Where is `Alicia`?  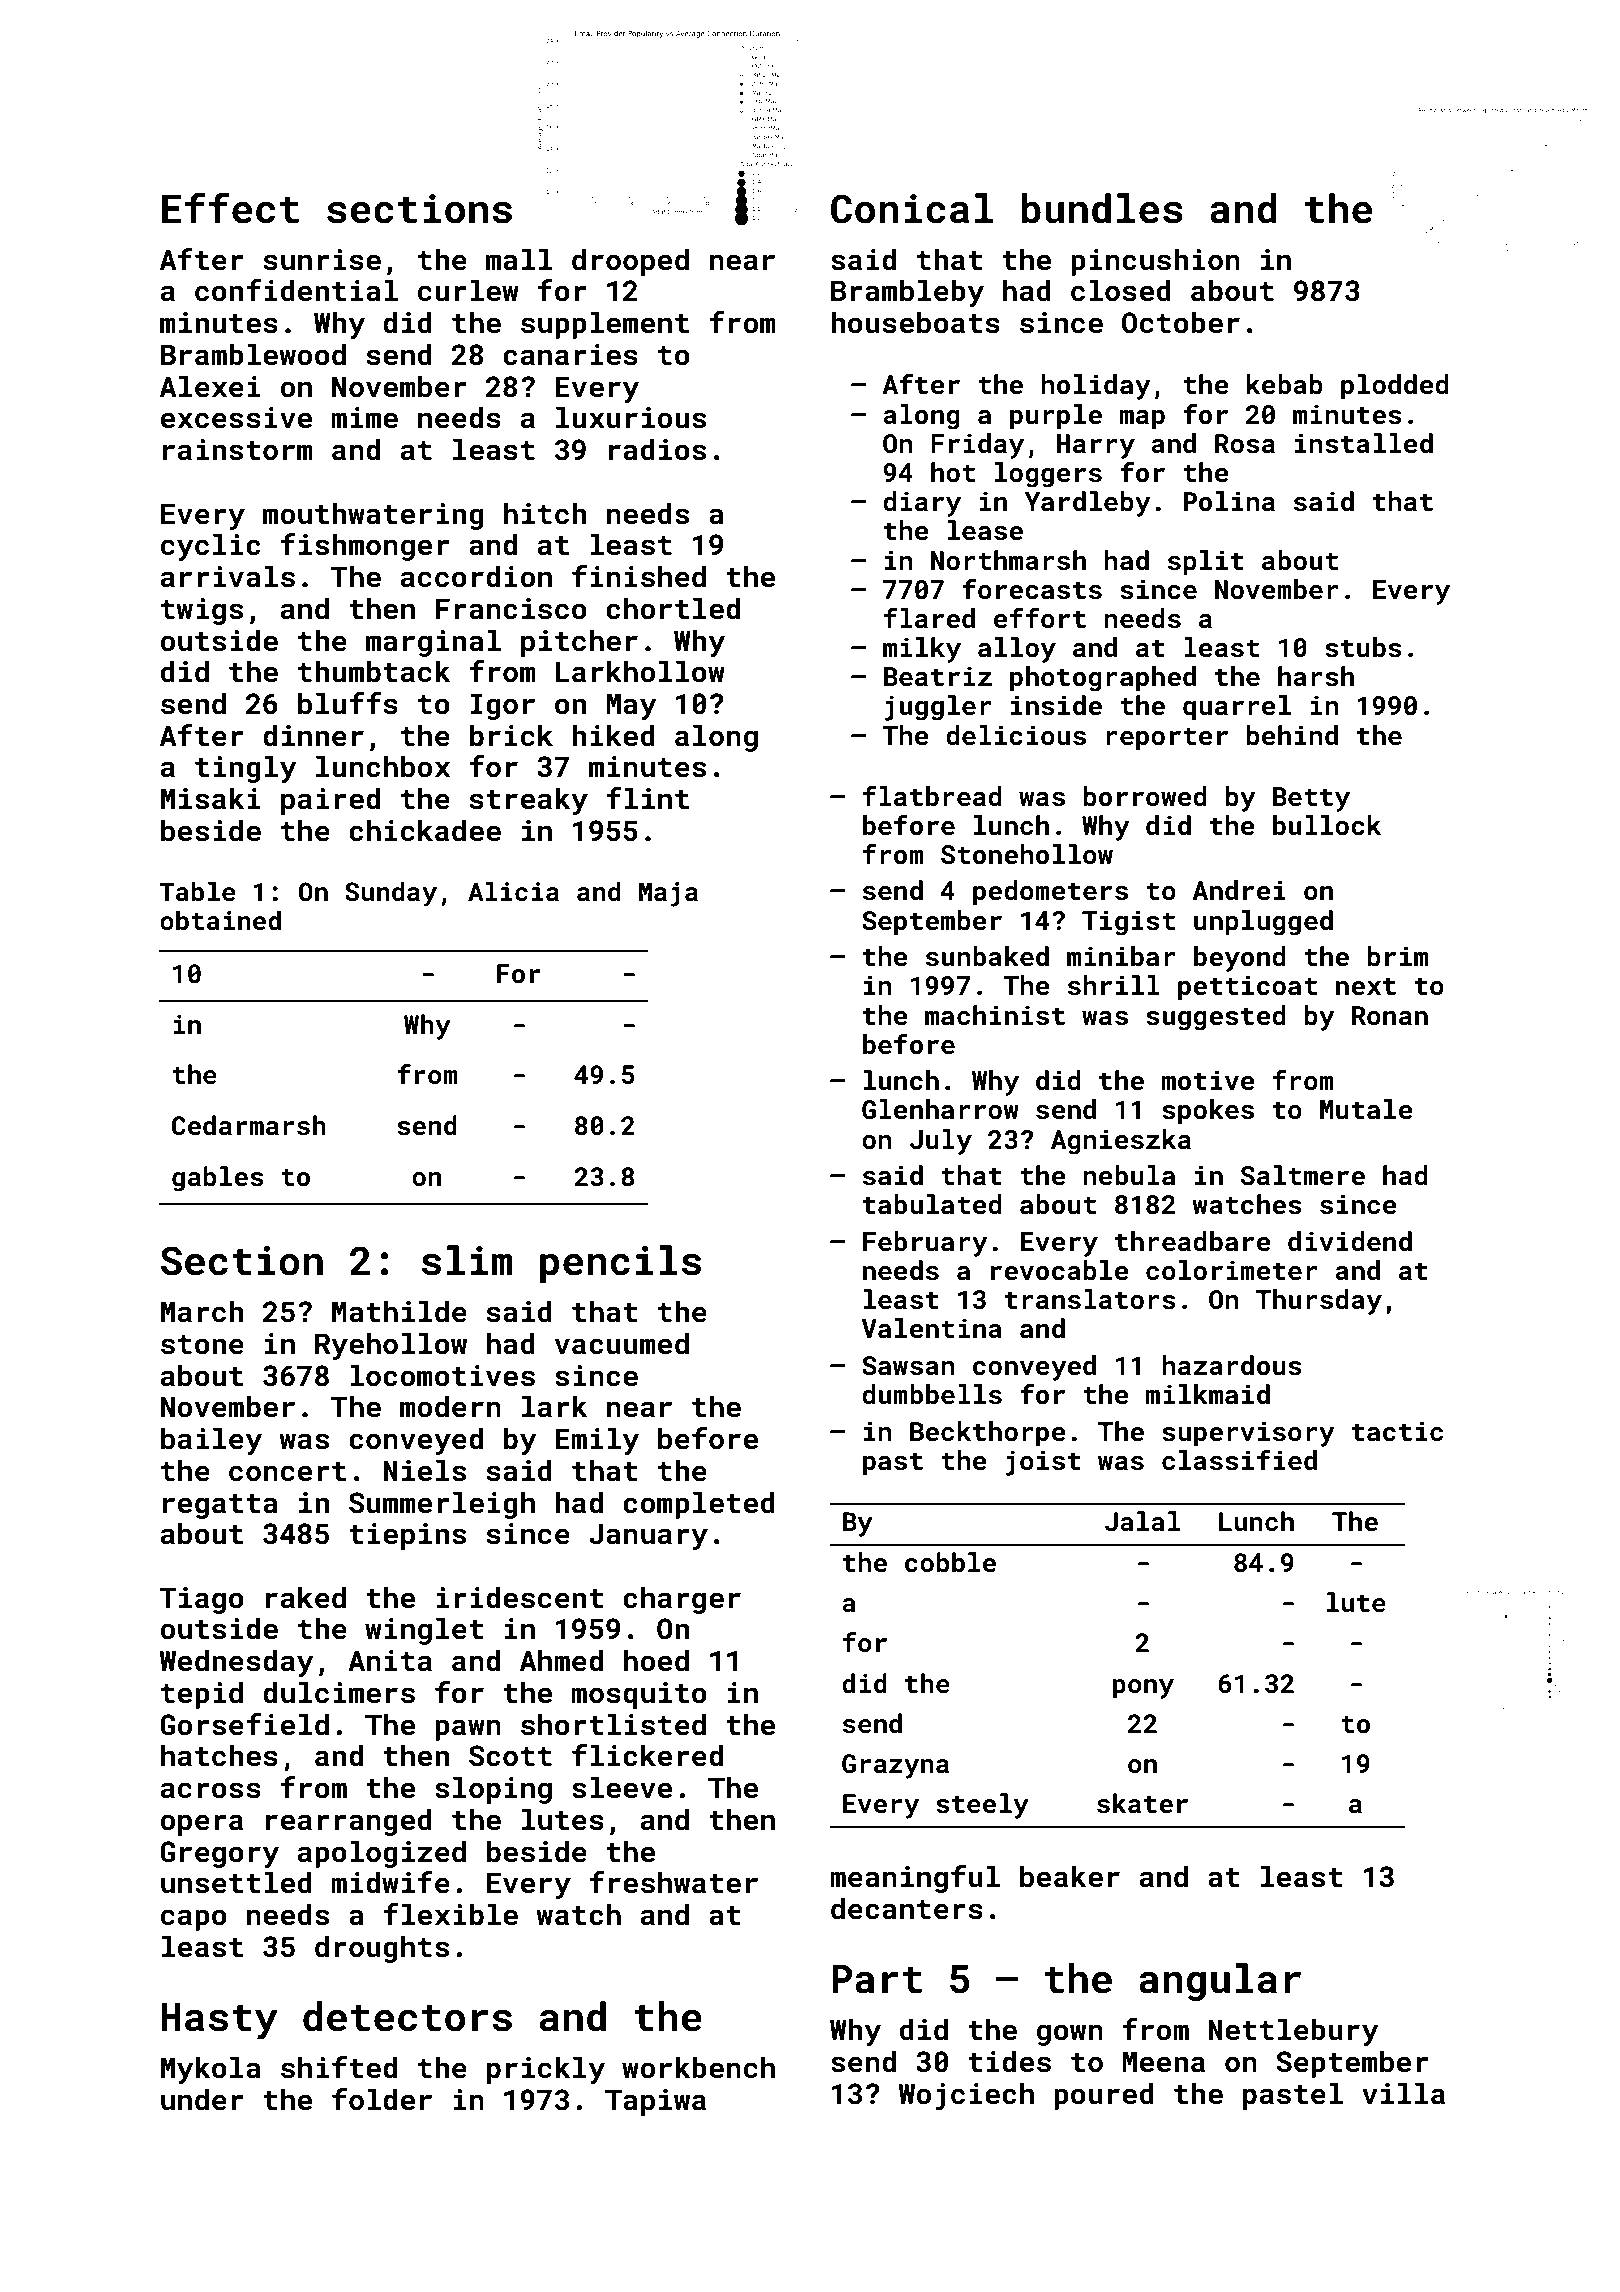
Alicia is located at coordinates (513, 891).
